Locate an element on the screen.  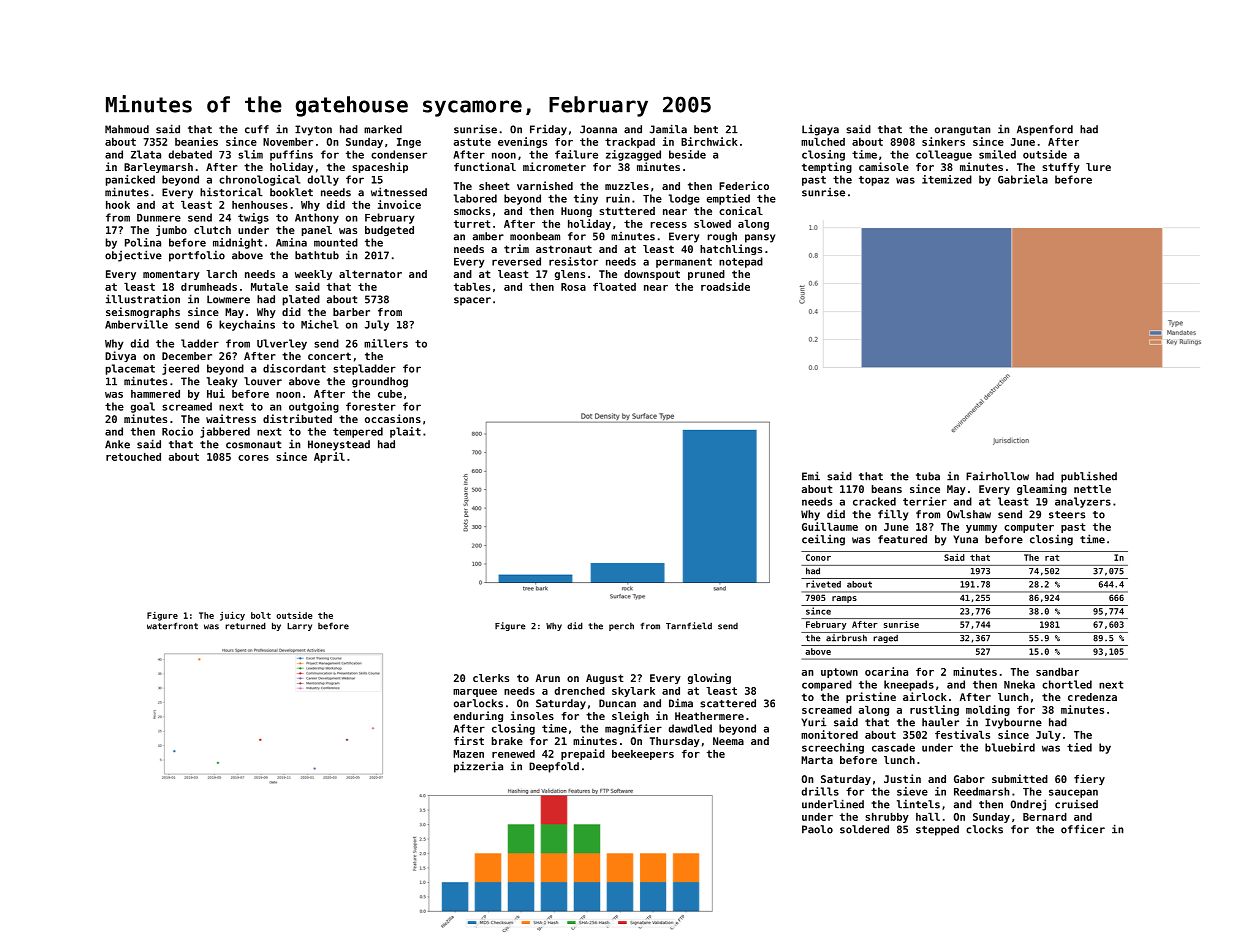
marked is located at coordinates (383, 129).
